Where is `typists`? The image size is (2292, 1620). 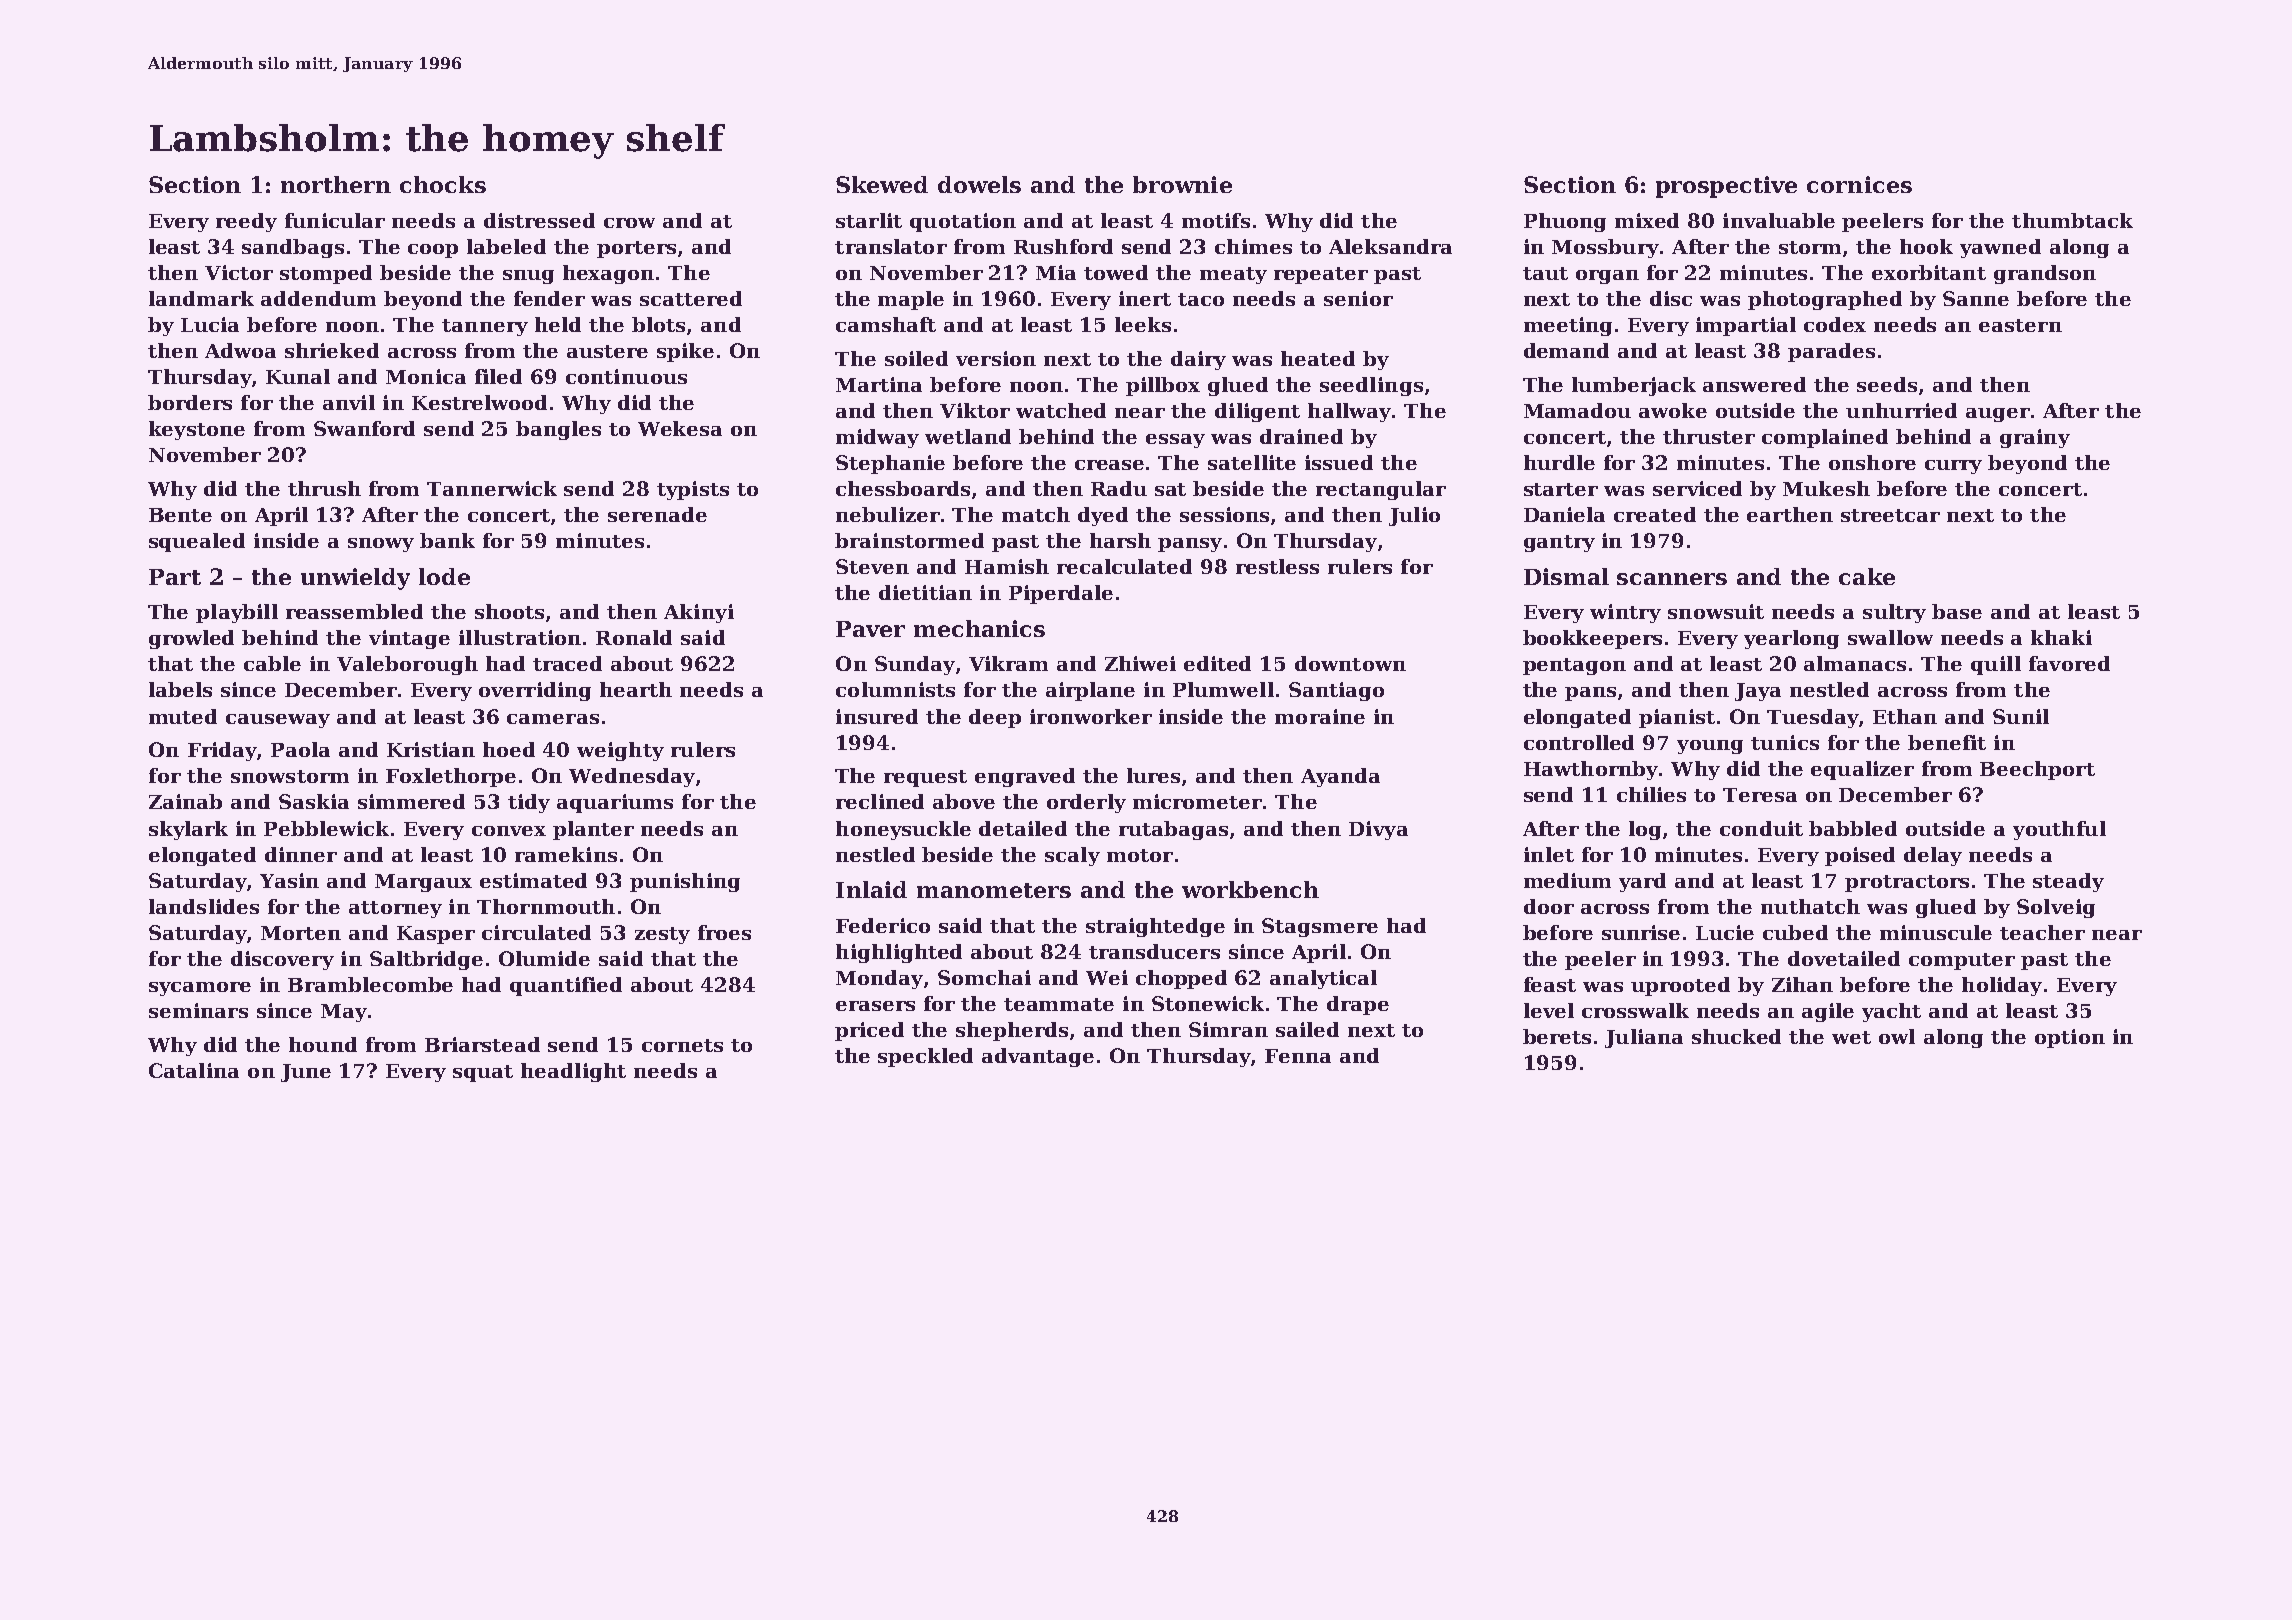 typists is located at coordinates (693, 490).
